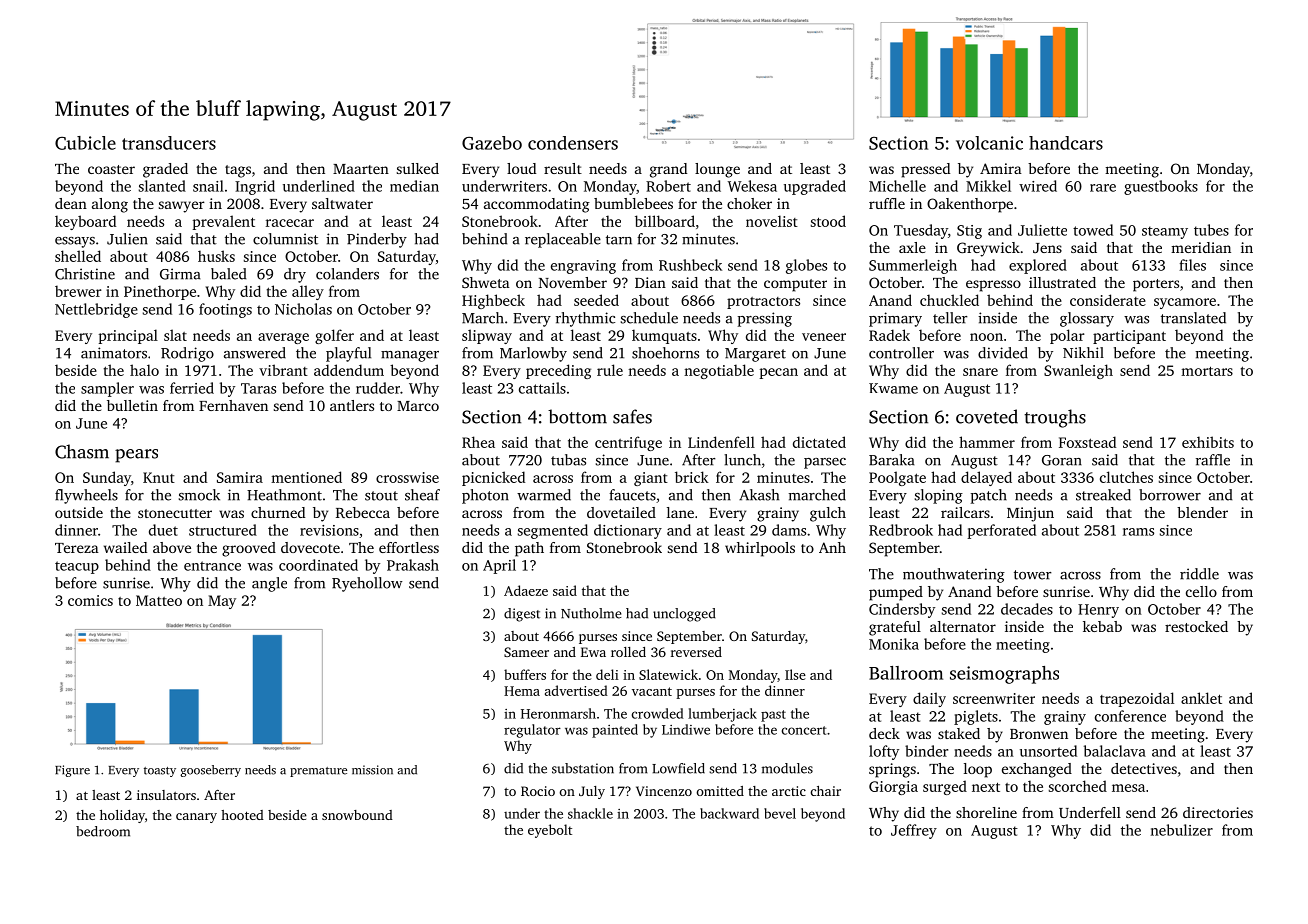 The image size is (1308, 924). Describe the element at coordinates (1066, 143) in the page. I see `handcars` at that location.
